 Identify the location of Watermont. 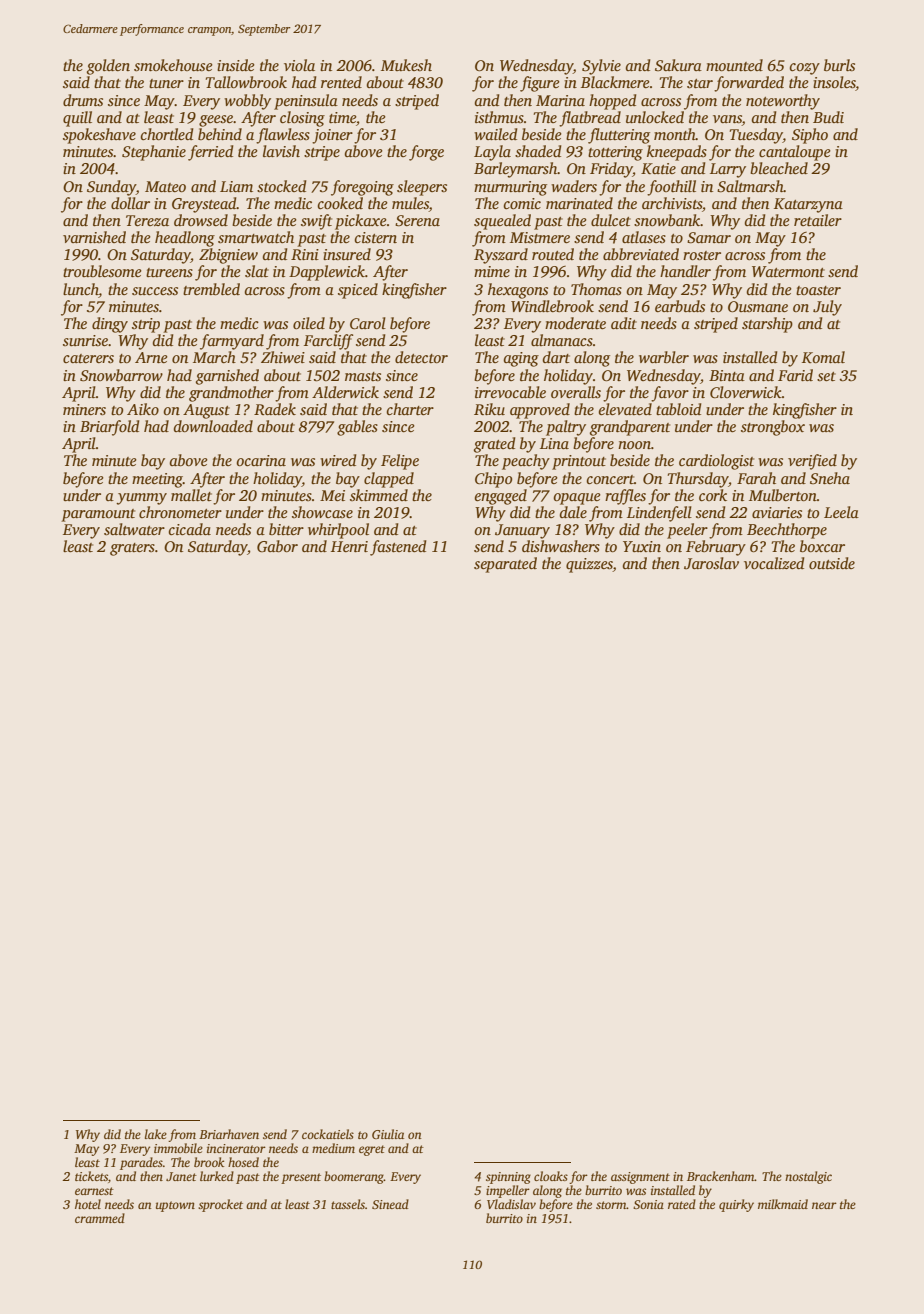
(788, 271).
